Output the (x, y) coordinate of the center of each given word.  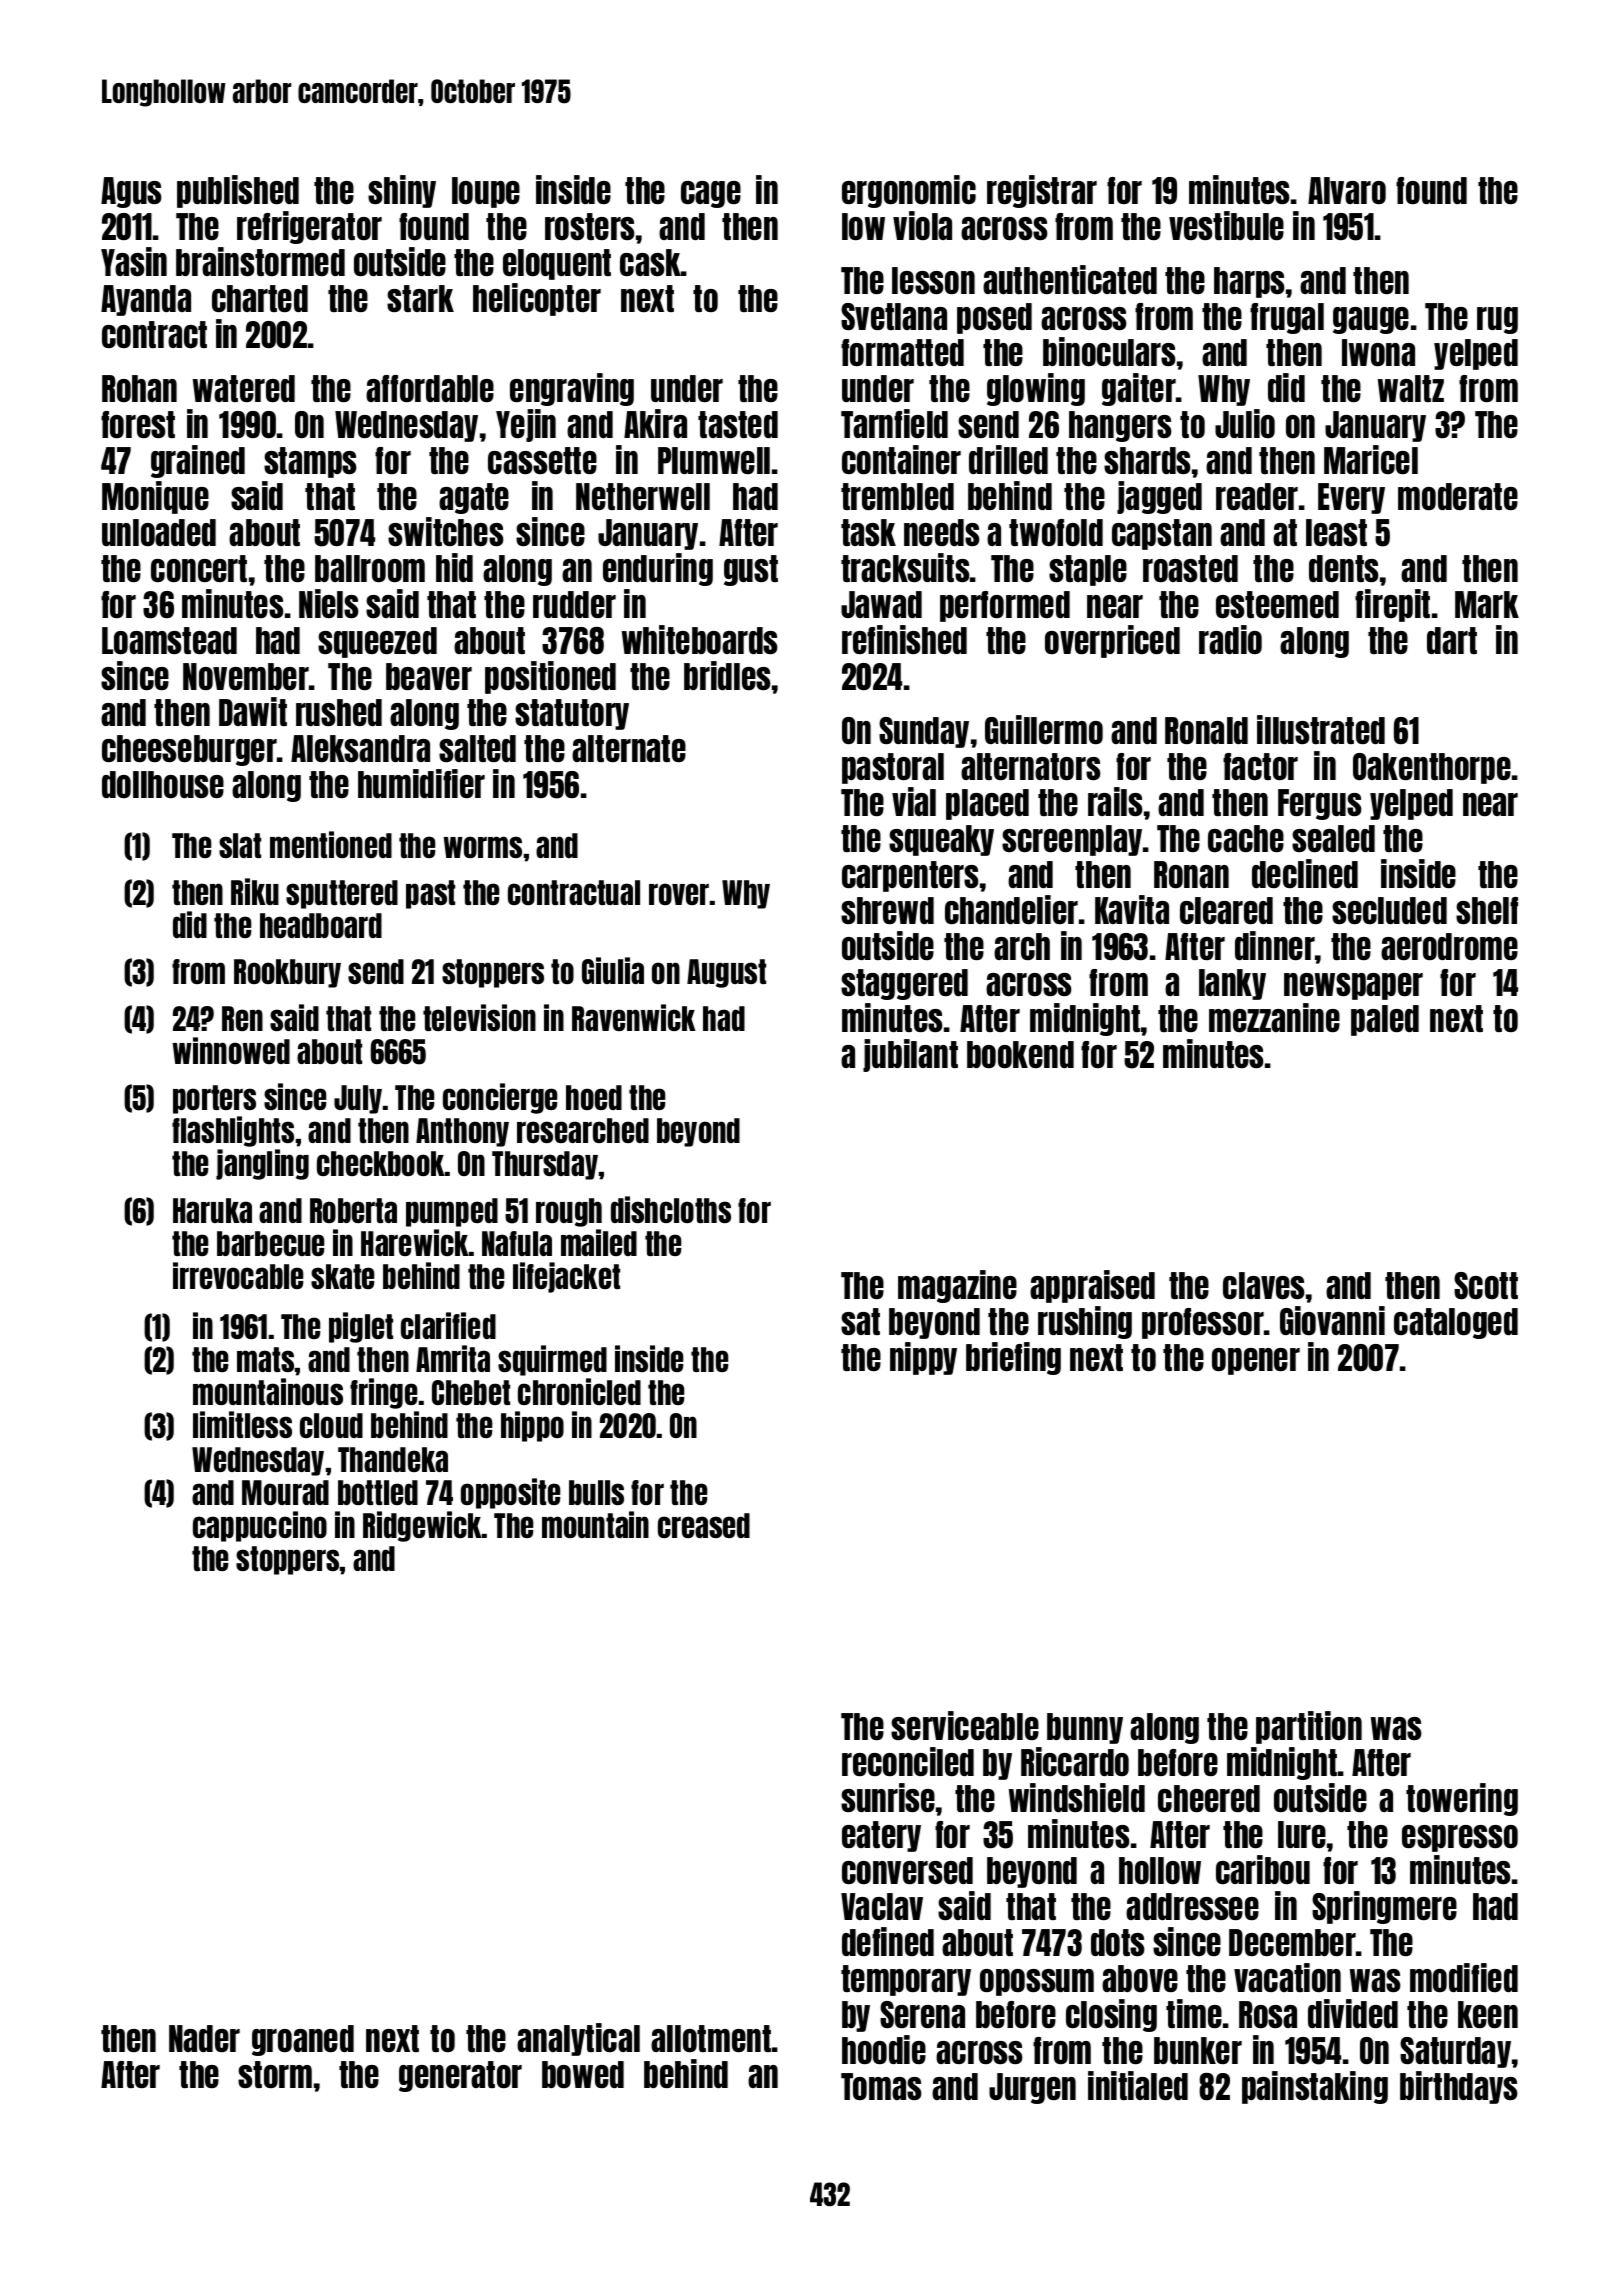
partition (1309, 1727)
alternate (629, 748)
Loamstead (169, 640)
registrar (1042, 191)
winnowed (231, 1050)
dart (1452, 640)
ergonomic (909, 191)
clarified (448, 1325)
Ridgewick (422, 1526)
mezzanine (1274, 1017)
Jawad (881, 604)
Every (1351, 498)
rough (569, 1212)
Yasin (134, 261)
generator (460, 2076)
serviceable (965, 1725)
